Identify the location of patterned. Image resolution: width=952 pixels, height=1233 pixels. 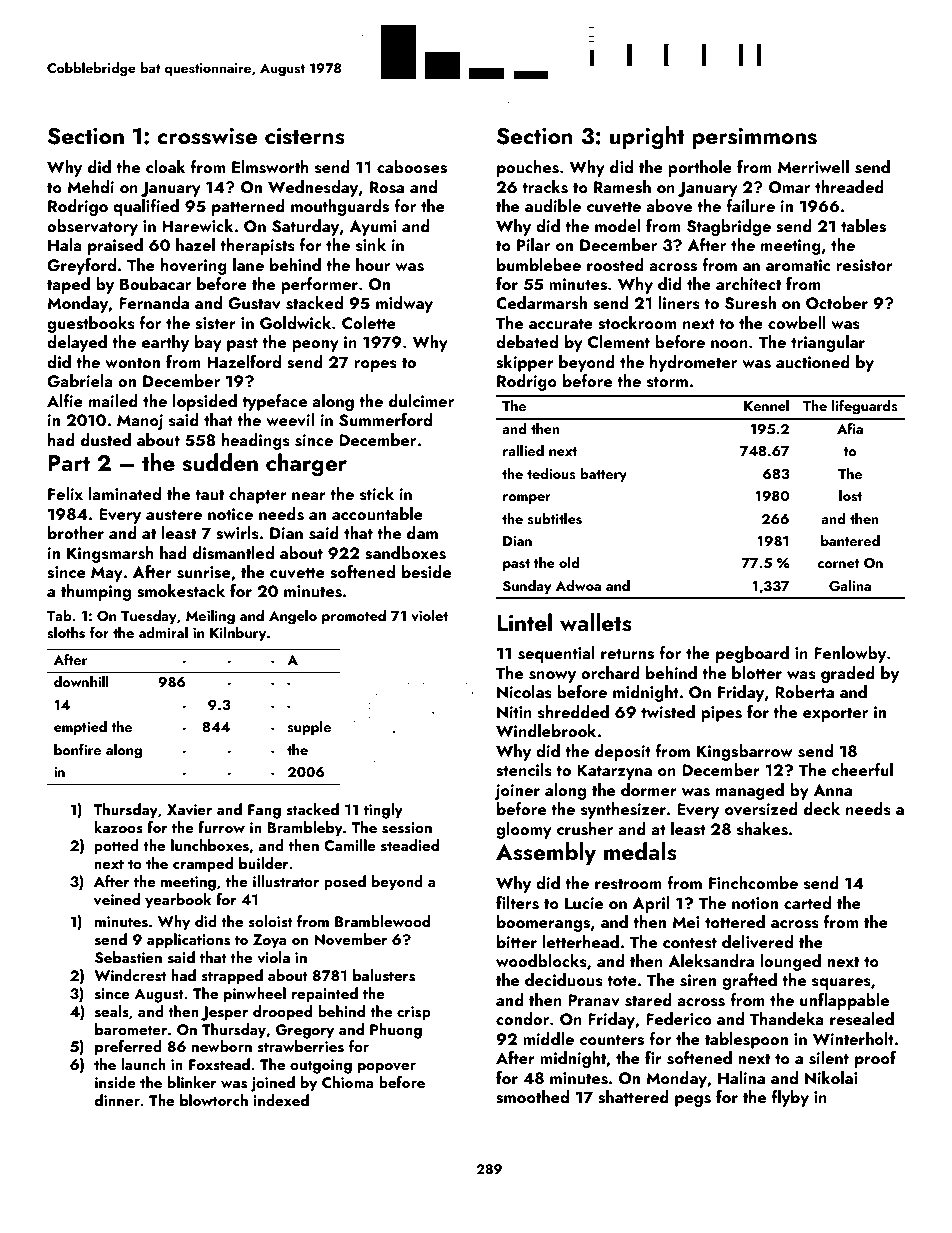
(248, 207).
